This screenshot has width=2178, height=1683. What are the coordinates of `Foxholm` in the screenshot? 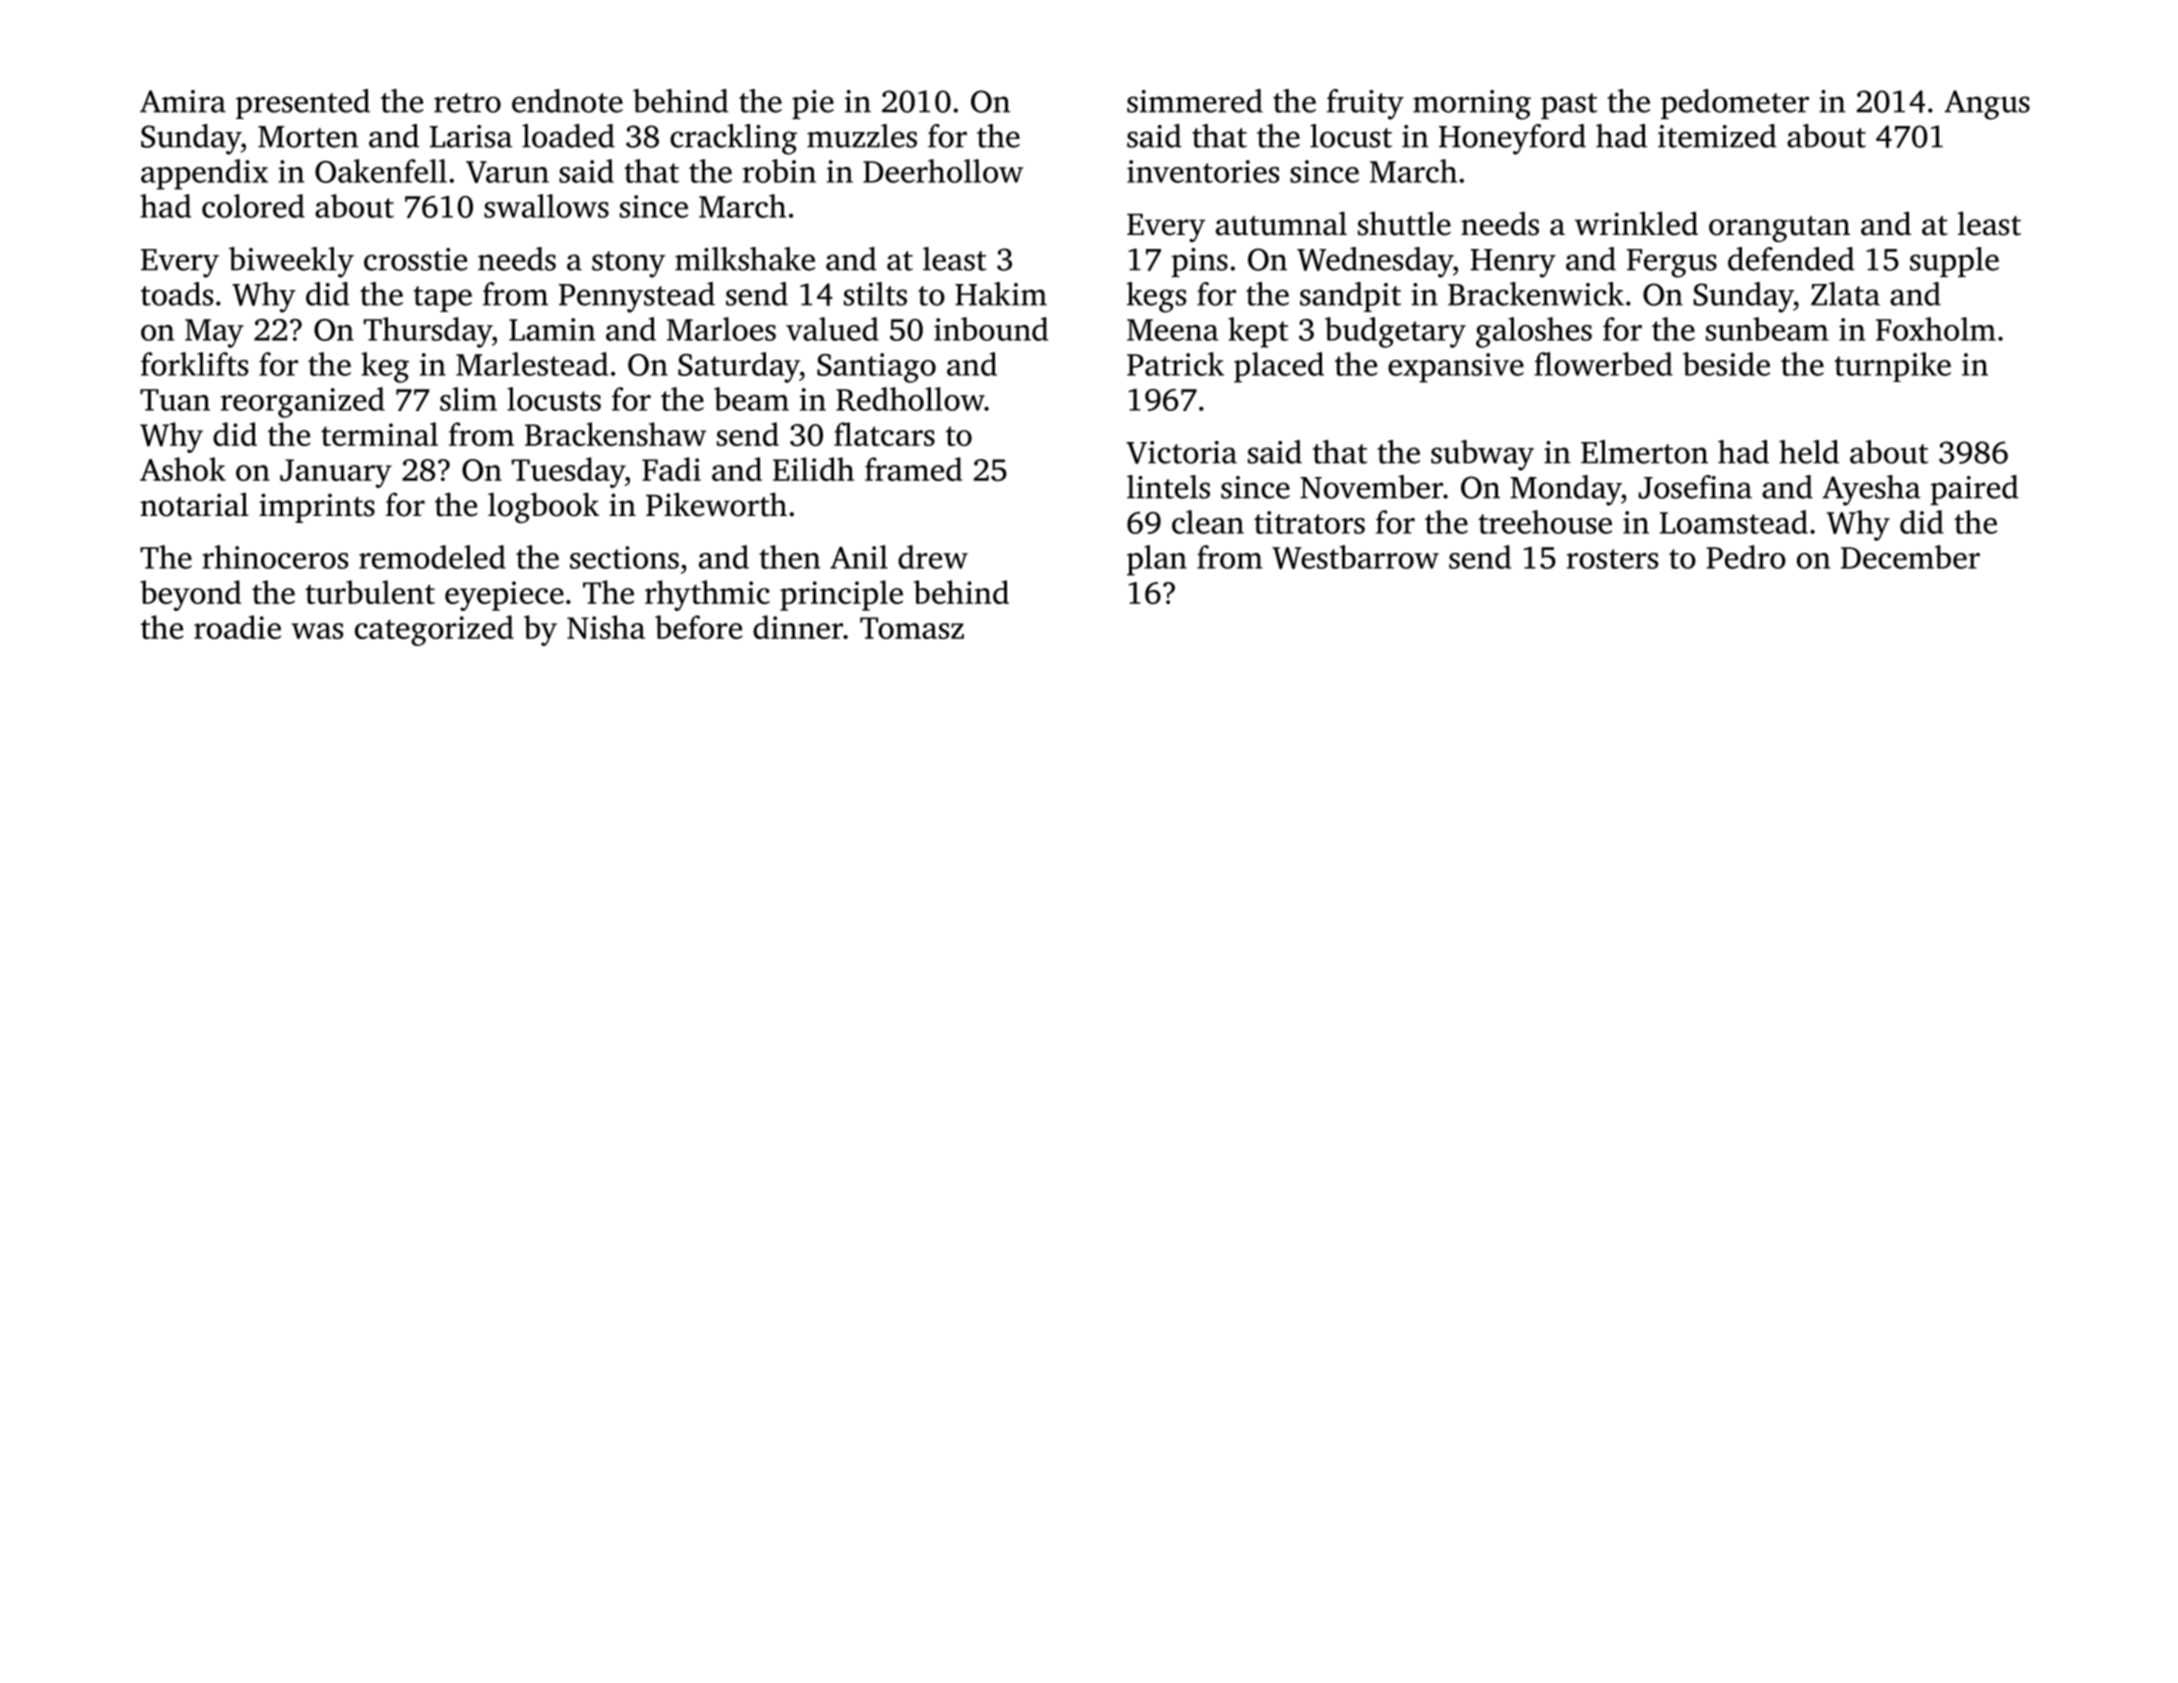 It's located at (1936, 329).
